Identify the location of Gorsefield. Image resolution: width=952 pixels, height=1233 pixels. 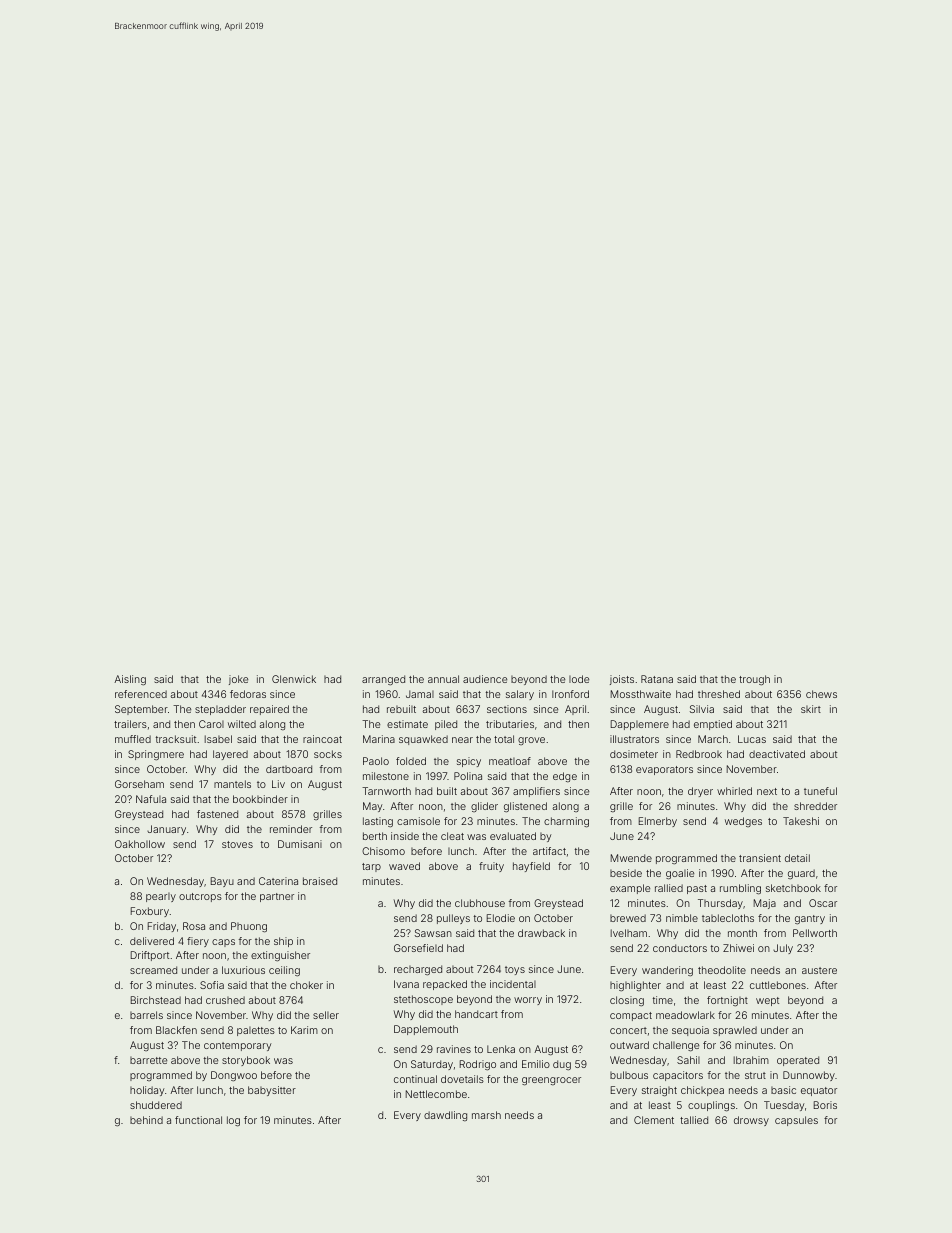
(418, 948).
